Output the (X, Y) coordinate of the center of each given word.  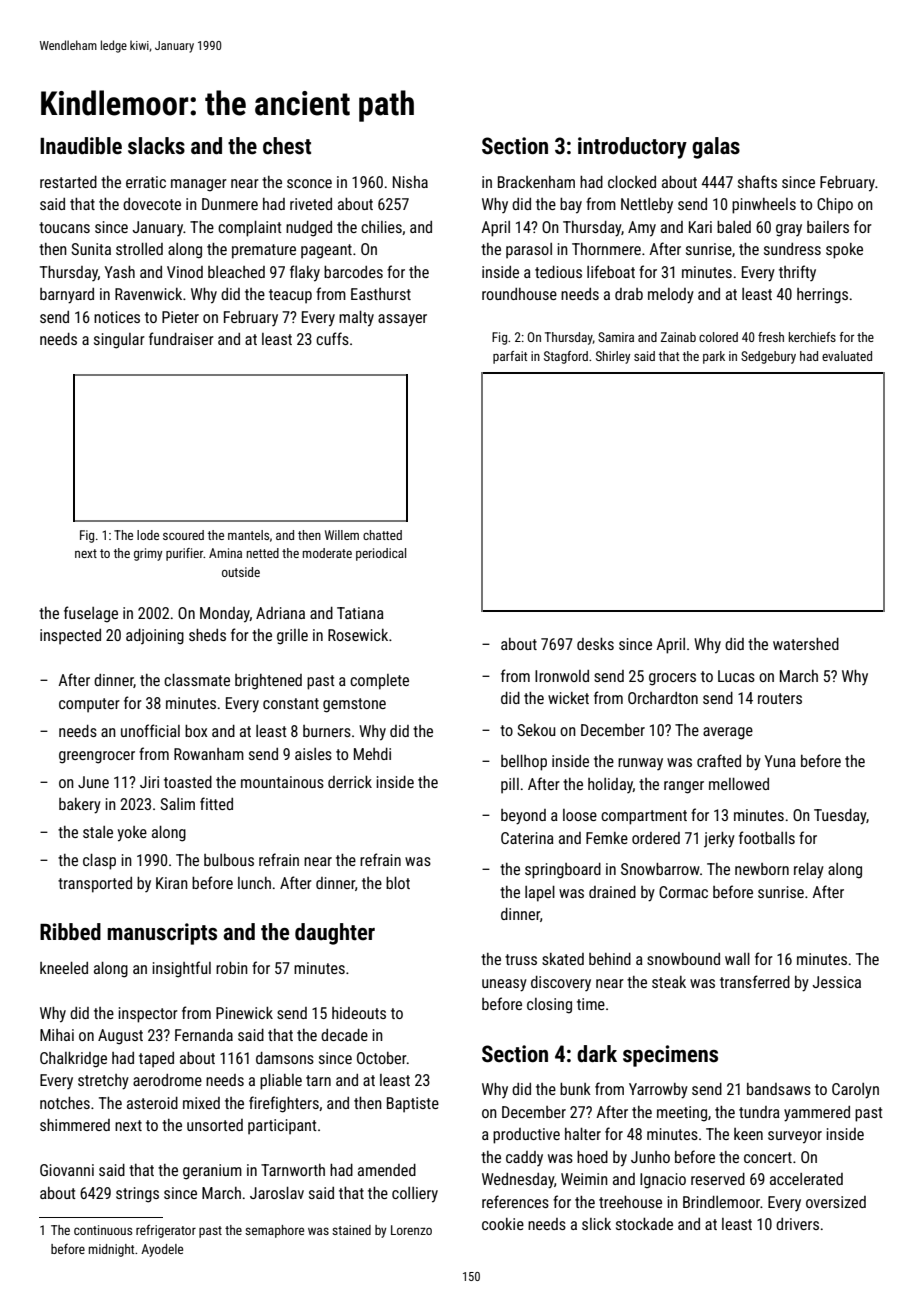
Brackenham (536, 182)
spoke (844, 251)
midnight (111, 1250)
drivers (797, 1224)
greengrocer (97, 757)
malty (356, 319)
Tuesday (840, 817)
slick (596, 1224)
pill (510, 786)
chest (287, 146)
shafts (757, 181)
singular (119, 341)
